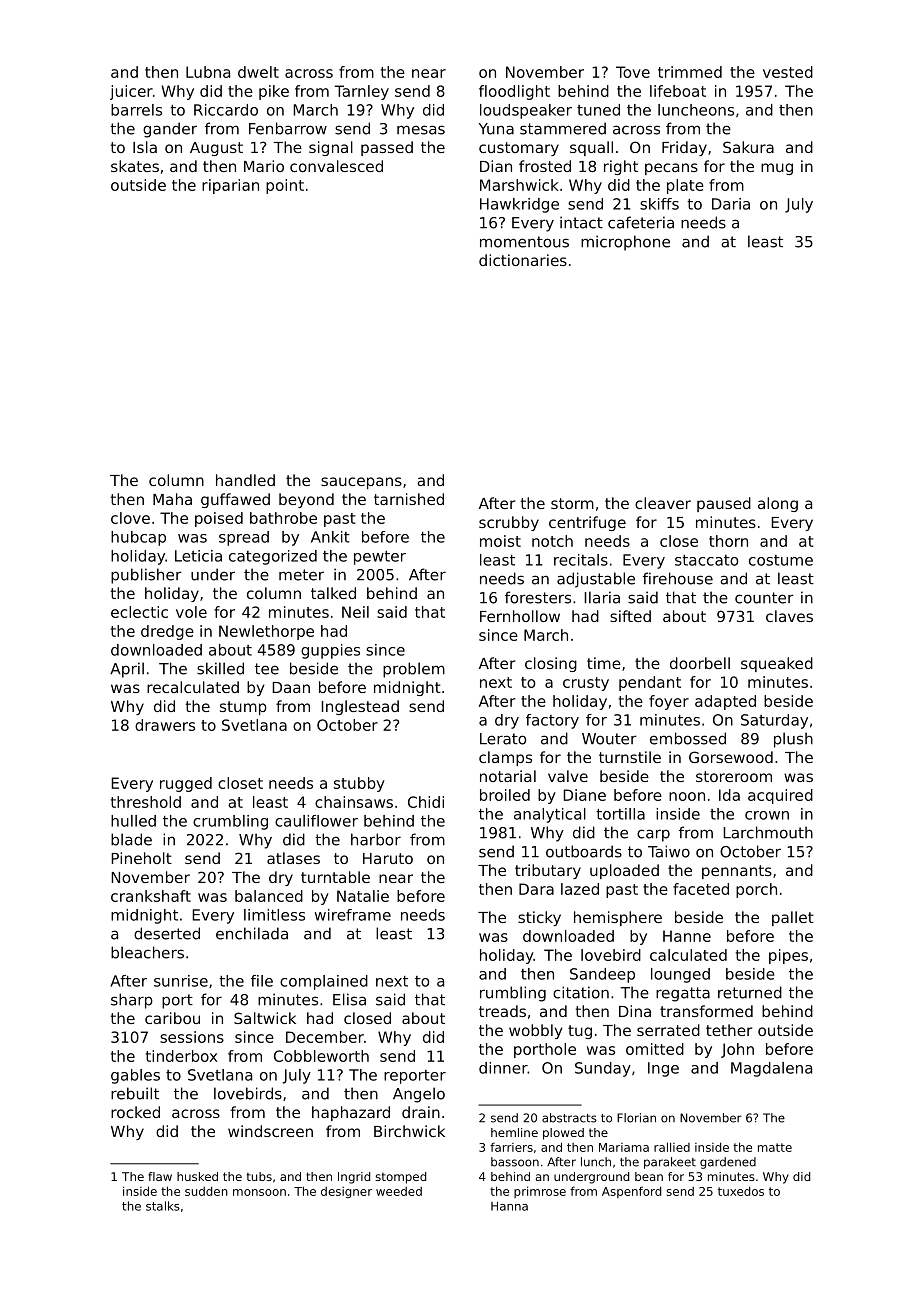  Describe the element at coordinates (399, 1191) in the document. I see `weeded` at that location.
